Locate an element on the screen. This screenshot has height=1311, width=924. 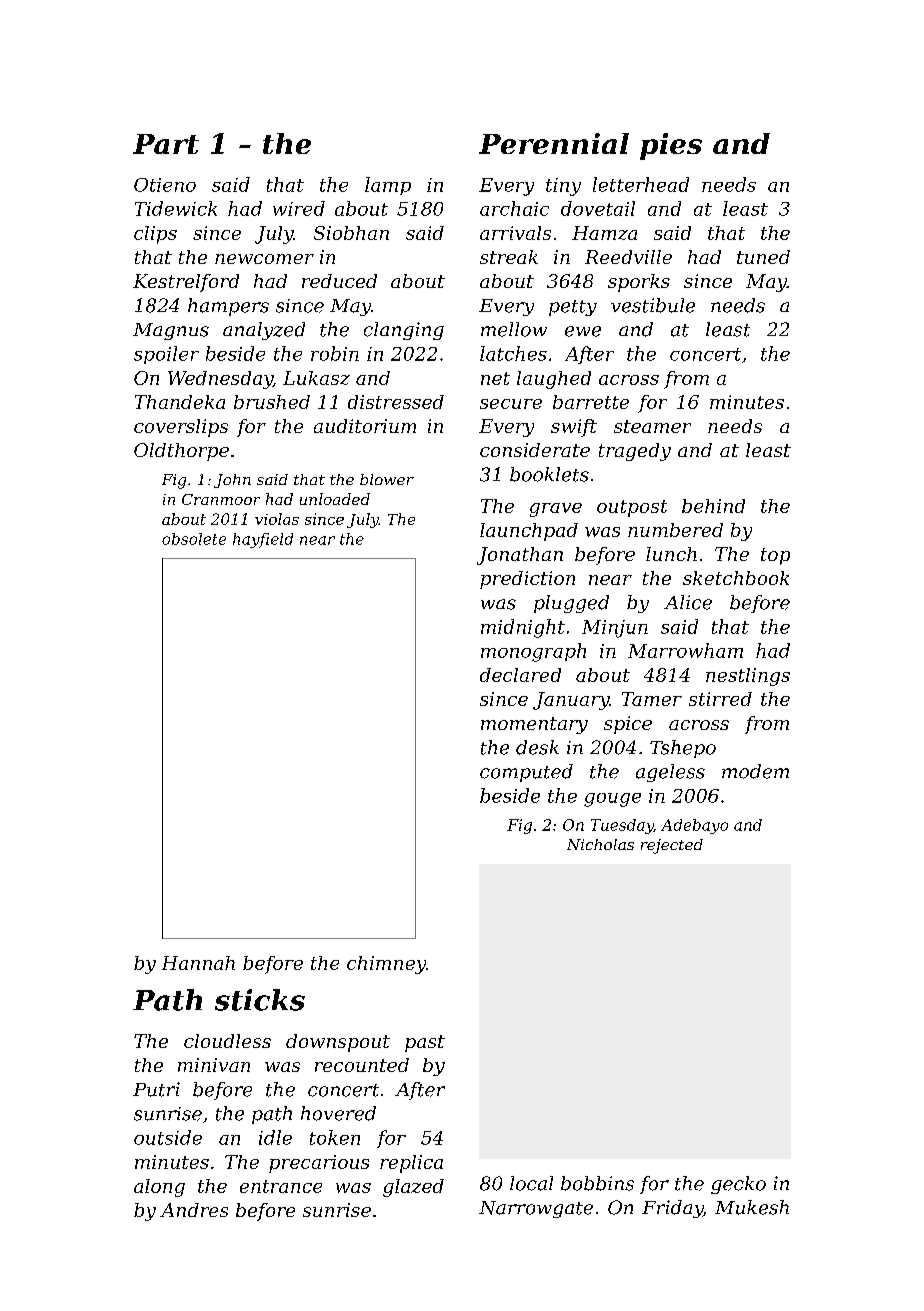
Andres is located at coordinates (194, 1210).
